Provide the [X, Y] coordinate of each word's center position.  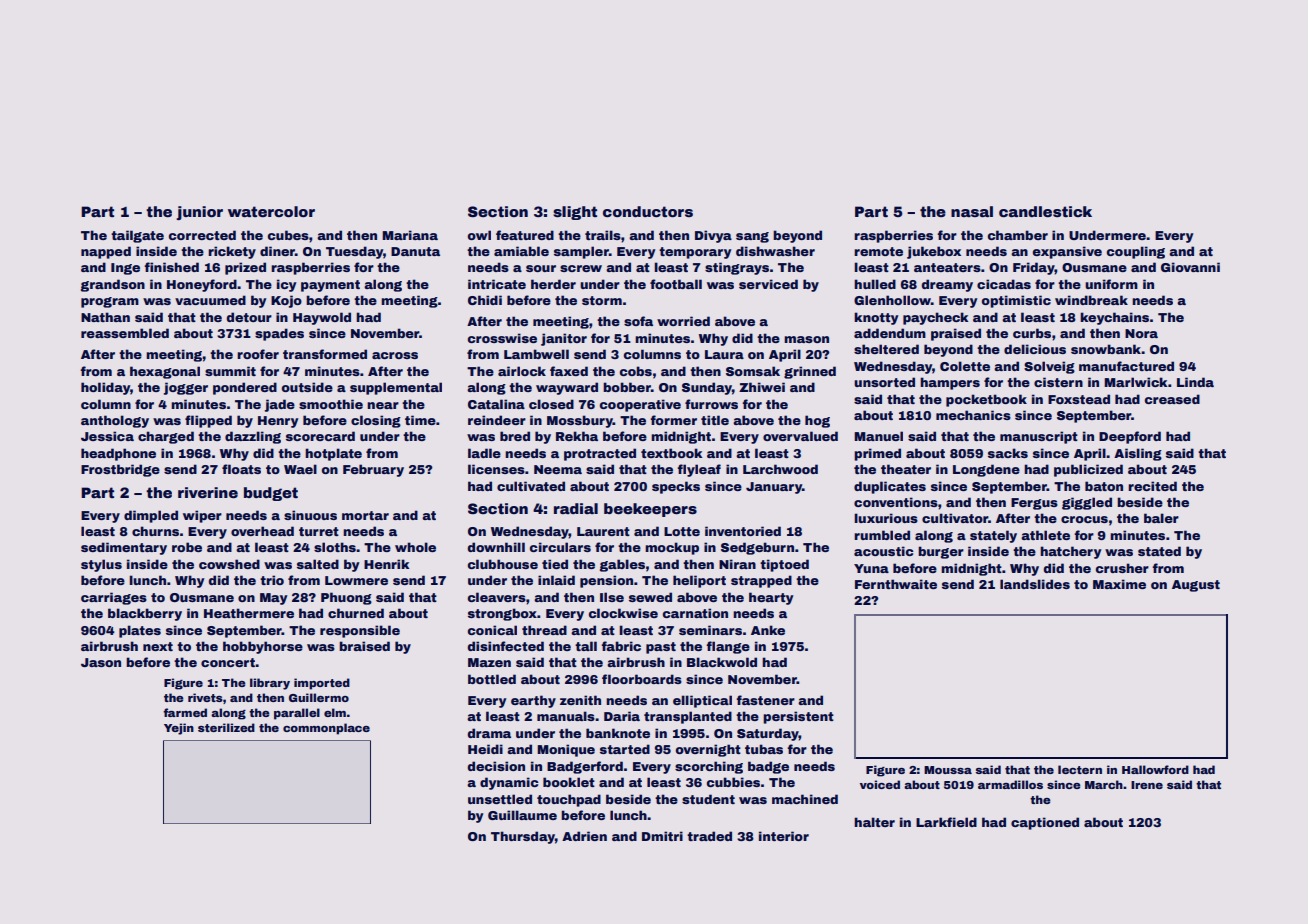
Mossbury [580, 421]
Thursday [523, 837]
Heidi [485, 749]
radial [576, 508]
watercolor [271, 211]
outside [307, 387]
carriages [114, 598]
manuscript [1039, 437]
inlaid [556, 580]
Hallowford [1155, 769]
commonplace [326, 729]
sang [752, 237]
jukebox [934, 252]
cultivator [955, 518]
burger [941, 552]
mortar [365, 515]
